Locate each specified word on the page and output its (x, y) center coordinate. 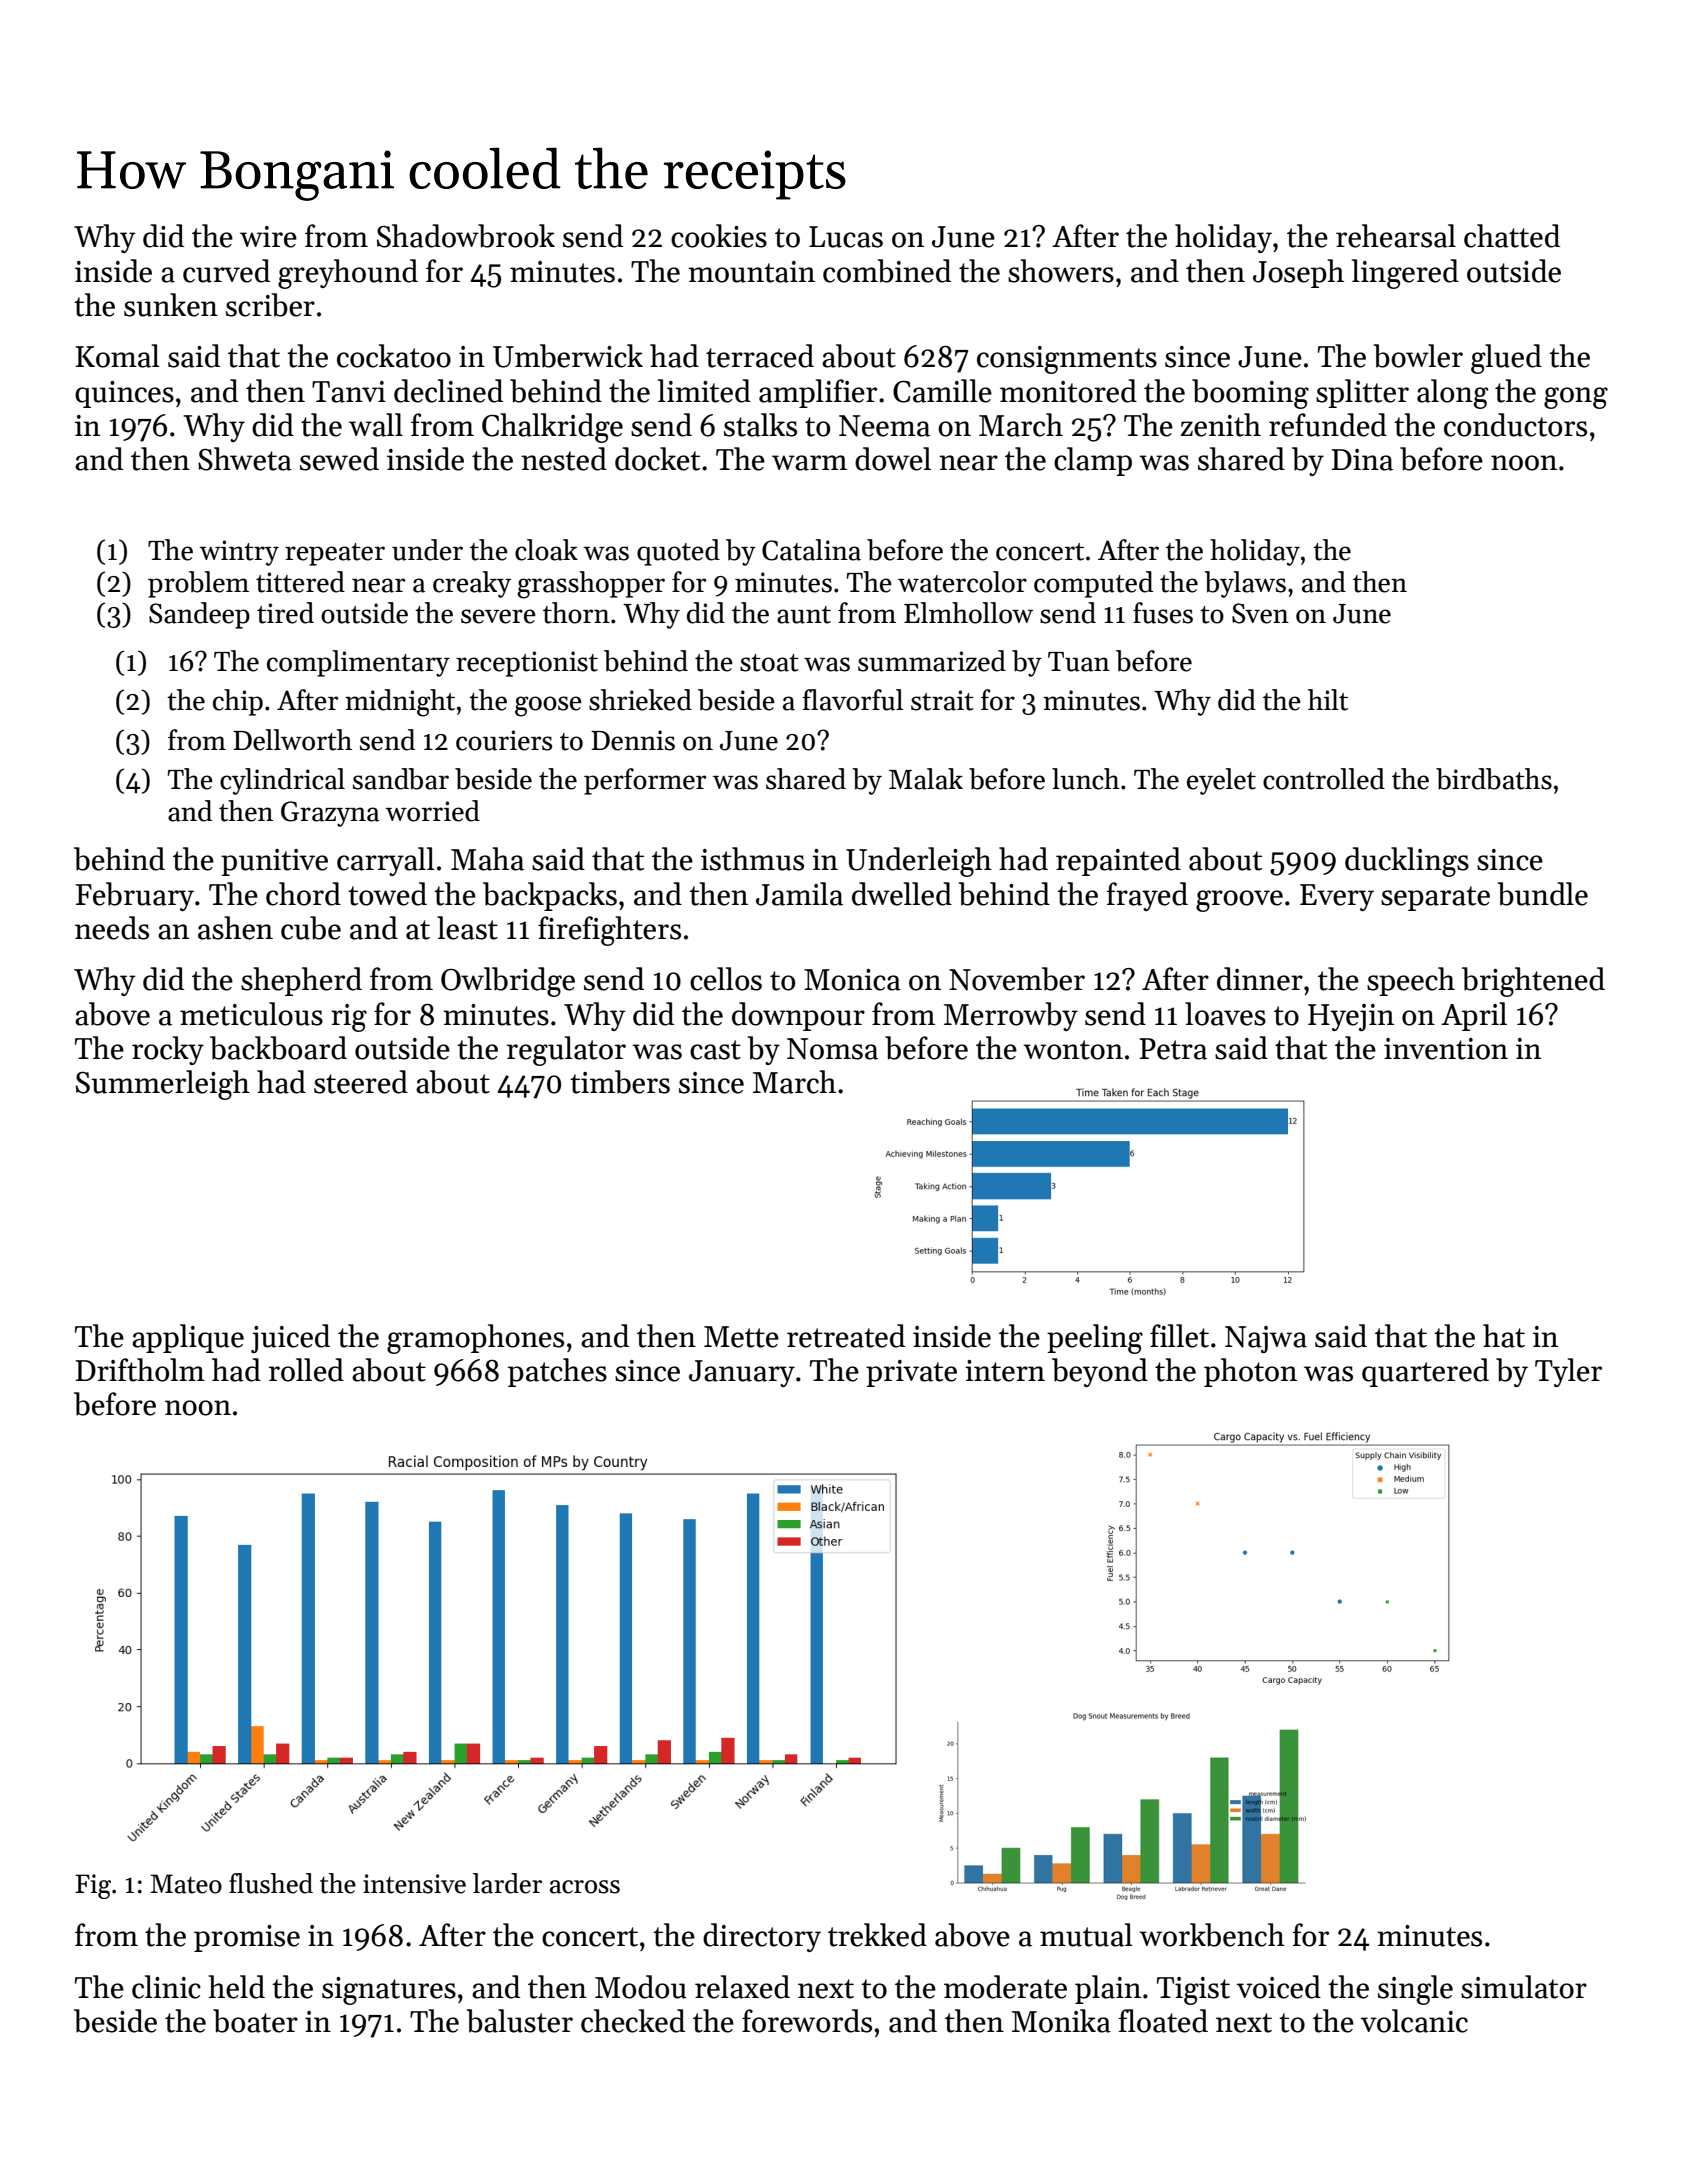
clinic (166, 1987)
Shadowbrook (466, 236)
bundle (1543, 894)
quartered (1425, 1372)
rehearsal (1396, 236)
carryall (386, 861)
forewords (807, 2021)
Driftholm (140, 1370)
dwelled (902, 894)
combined (887, 271)
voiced (1279, 1987)
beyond (1100, 1372)
